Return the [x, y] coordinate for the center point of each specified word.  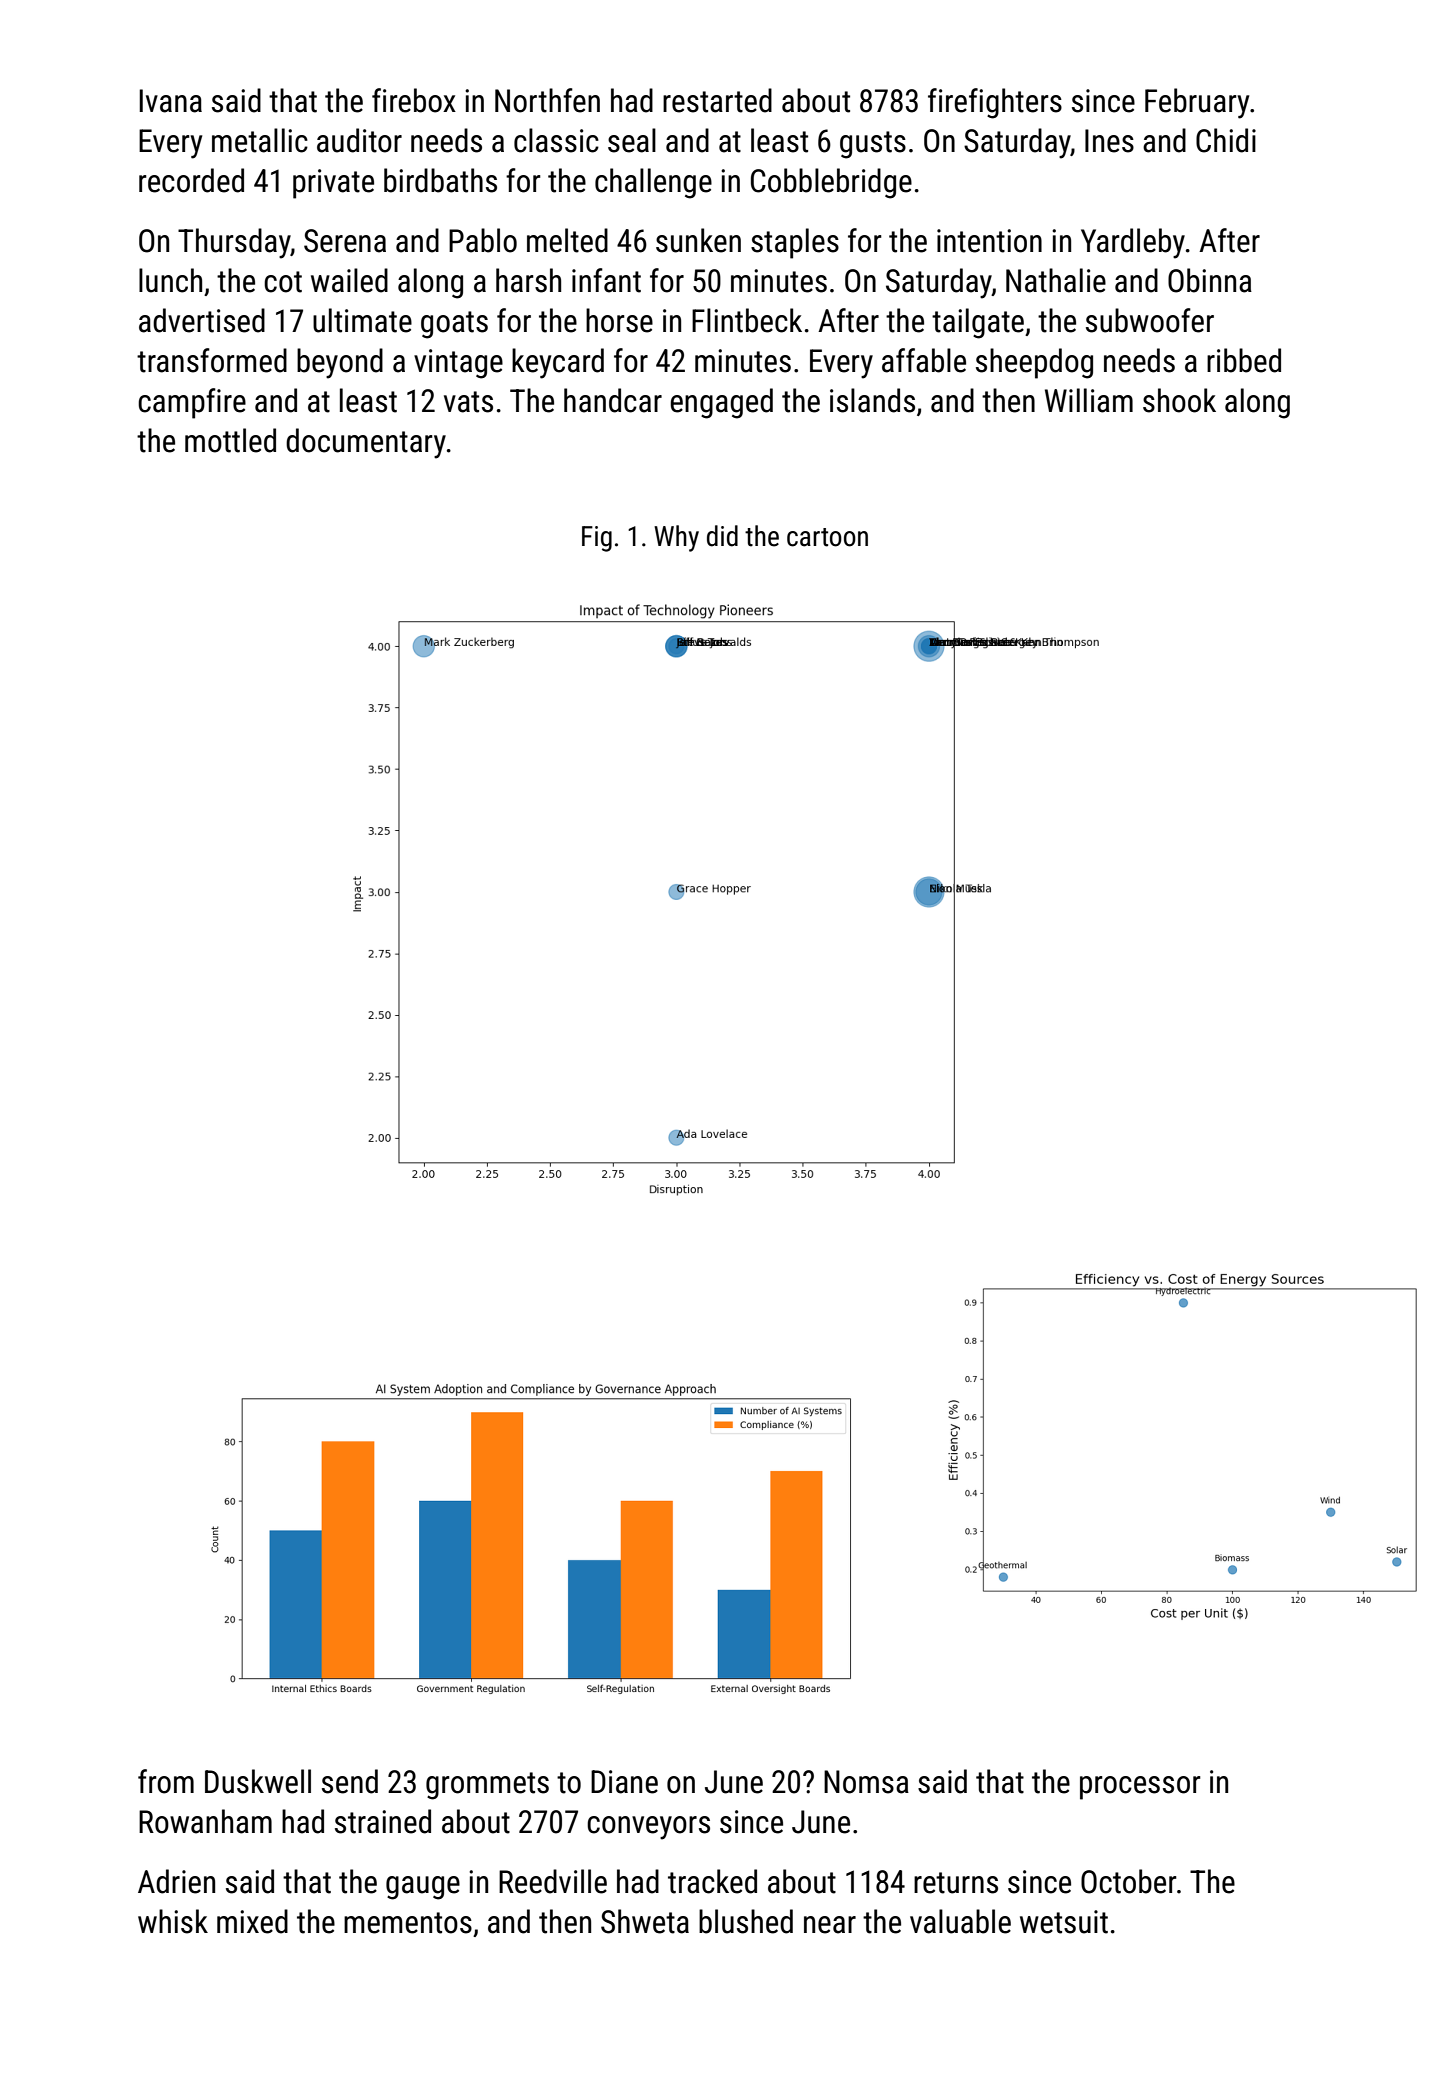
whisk [173, 1921]
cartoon [827, 537]
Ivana [170, 101]
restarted [717, 100]
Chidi [1226, 140]
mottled [230, 440]
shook [1179, 400]
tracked [712, 1881]
